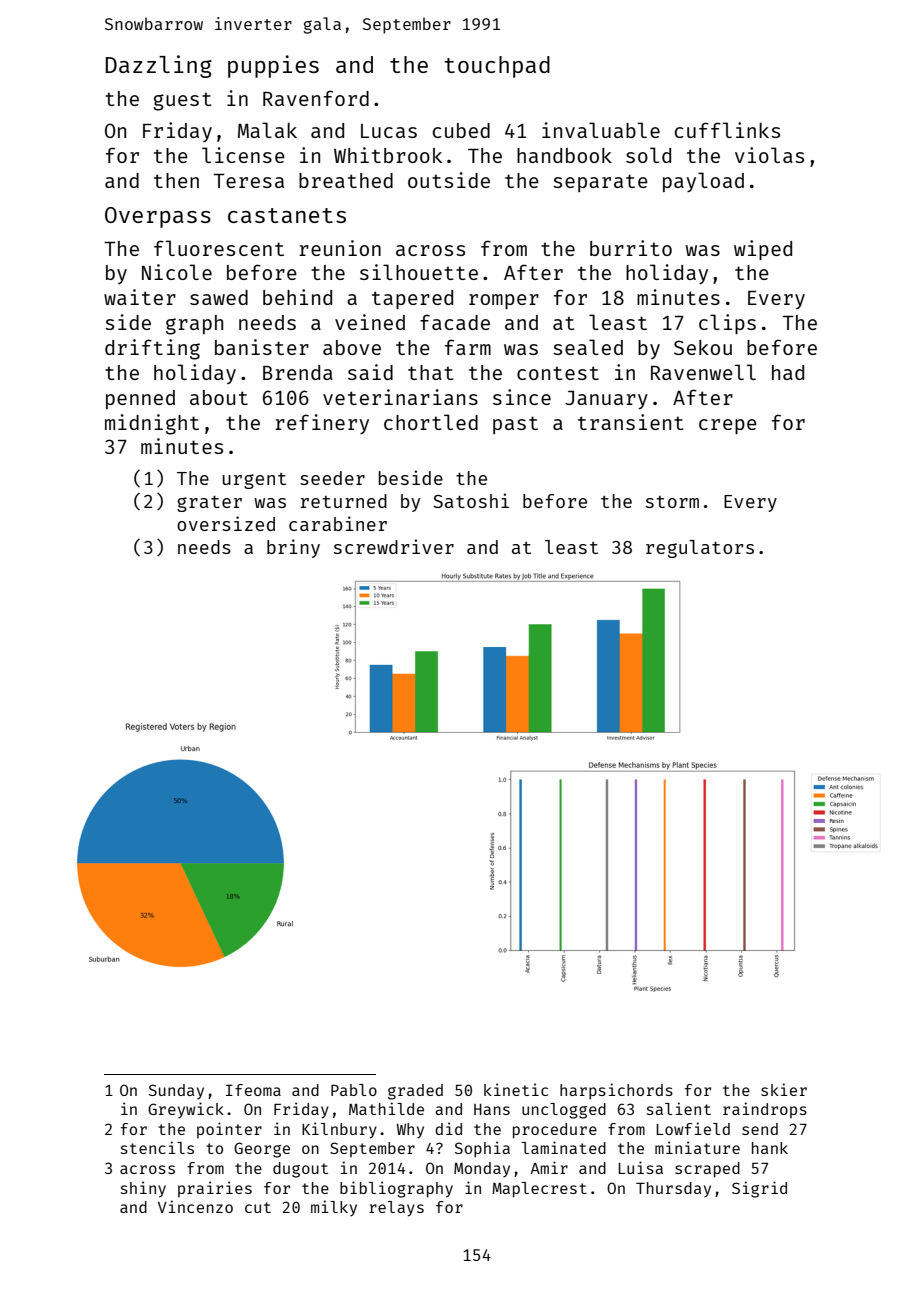 The width and height of the document is (924, 1308). Describe the element at coordinates (389, 131) in the document. I see `Lucas` at that location.
